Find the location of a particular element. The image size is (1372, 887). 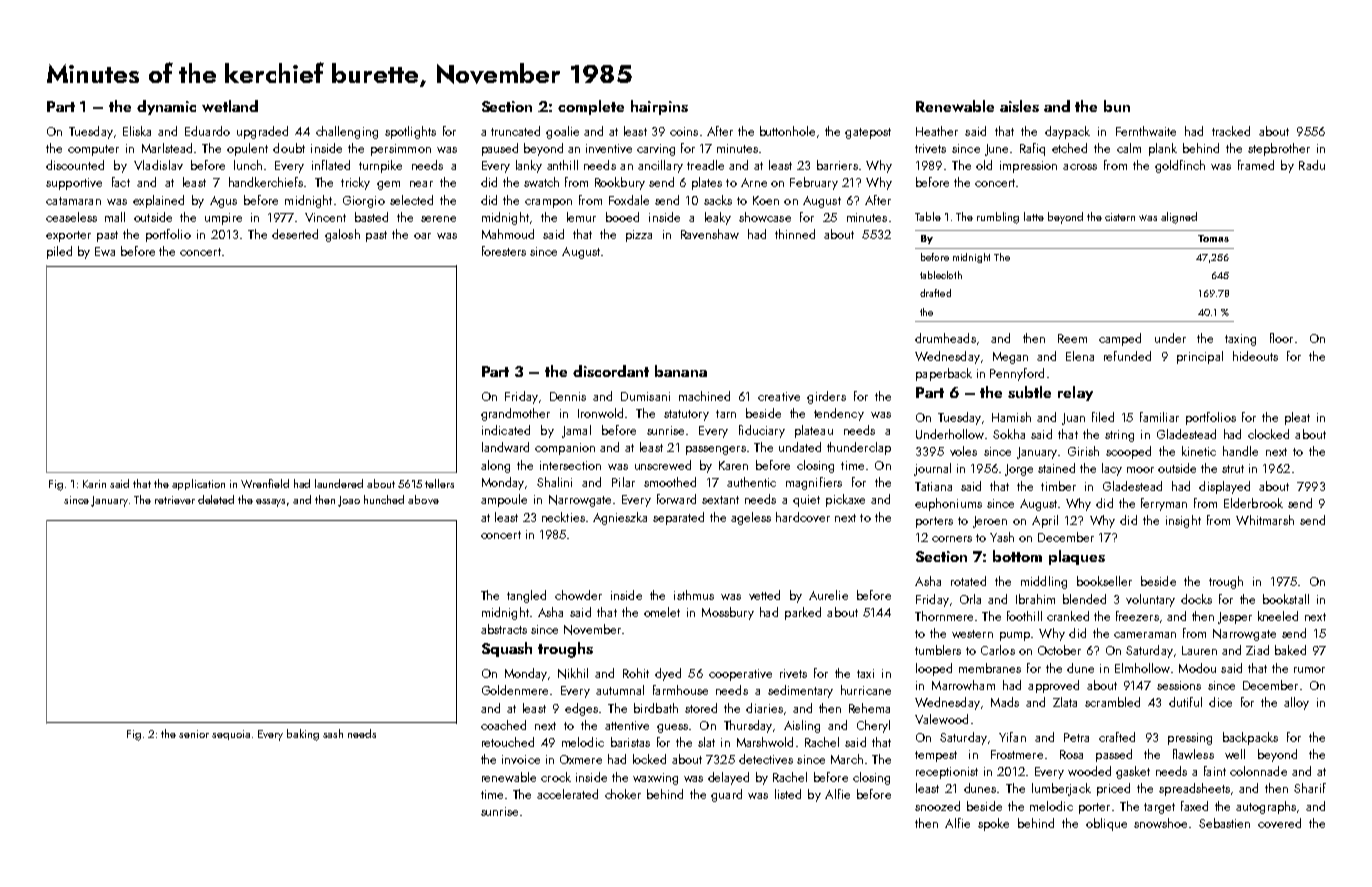

Fernthwaite is located at coordinates (1146, 131).
